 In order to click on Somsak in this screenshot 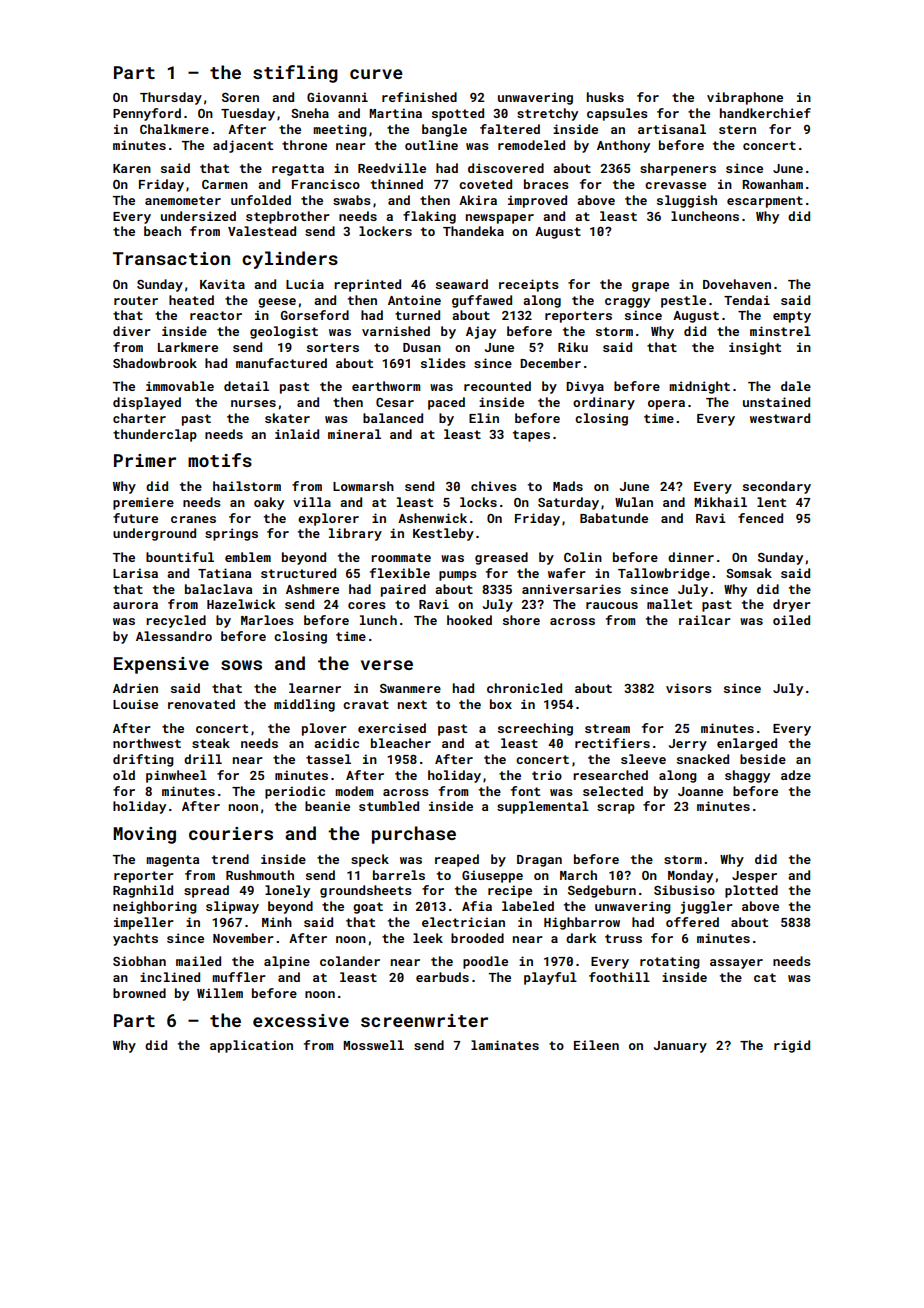, I will do `click(749, 573)`.
